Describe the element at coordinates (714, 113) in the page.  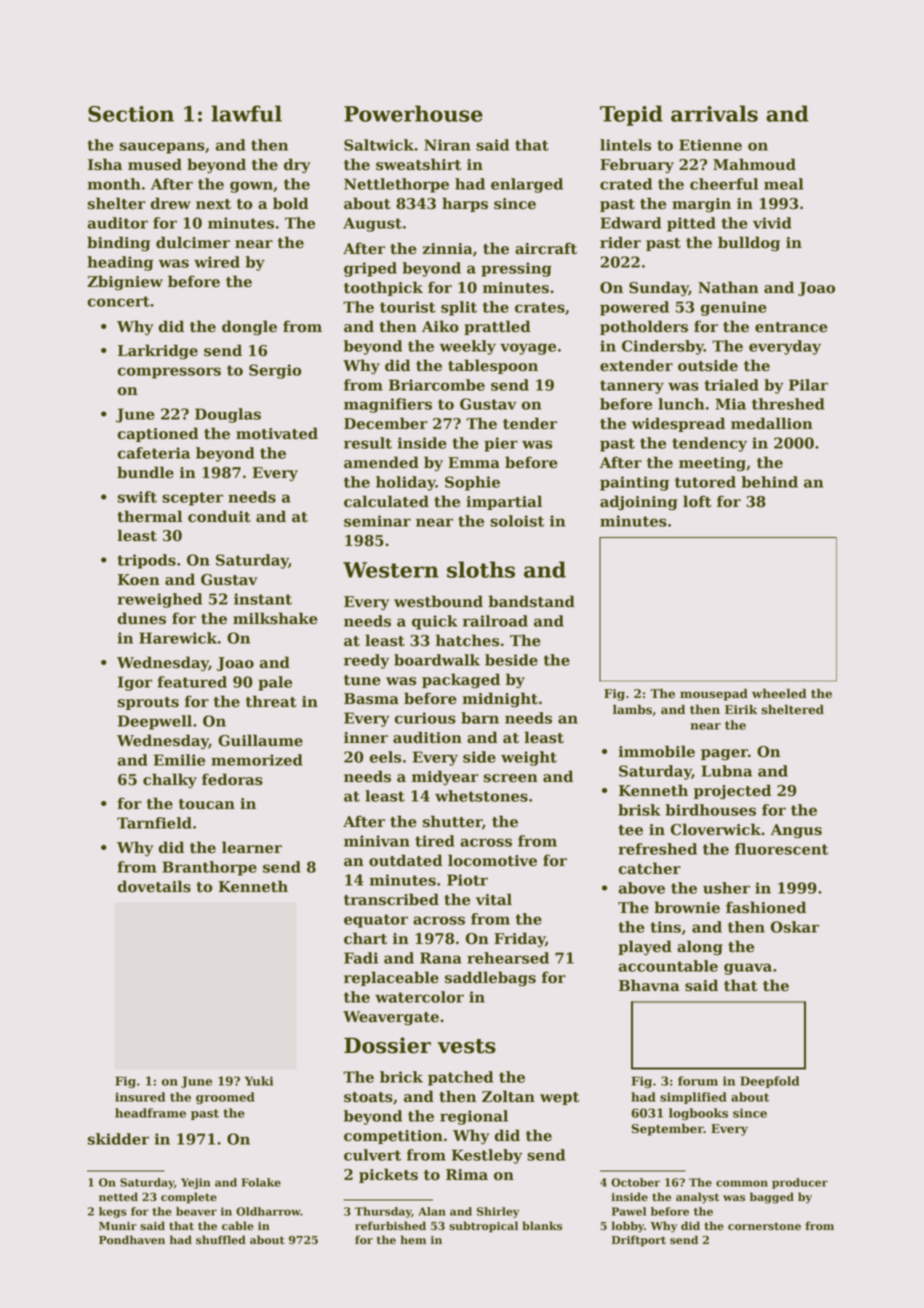
I see `arrivals` at that location.
